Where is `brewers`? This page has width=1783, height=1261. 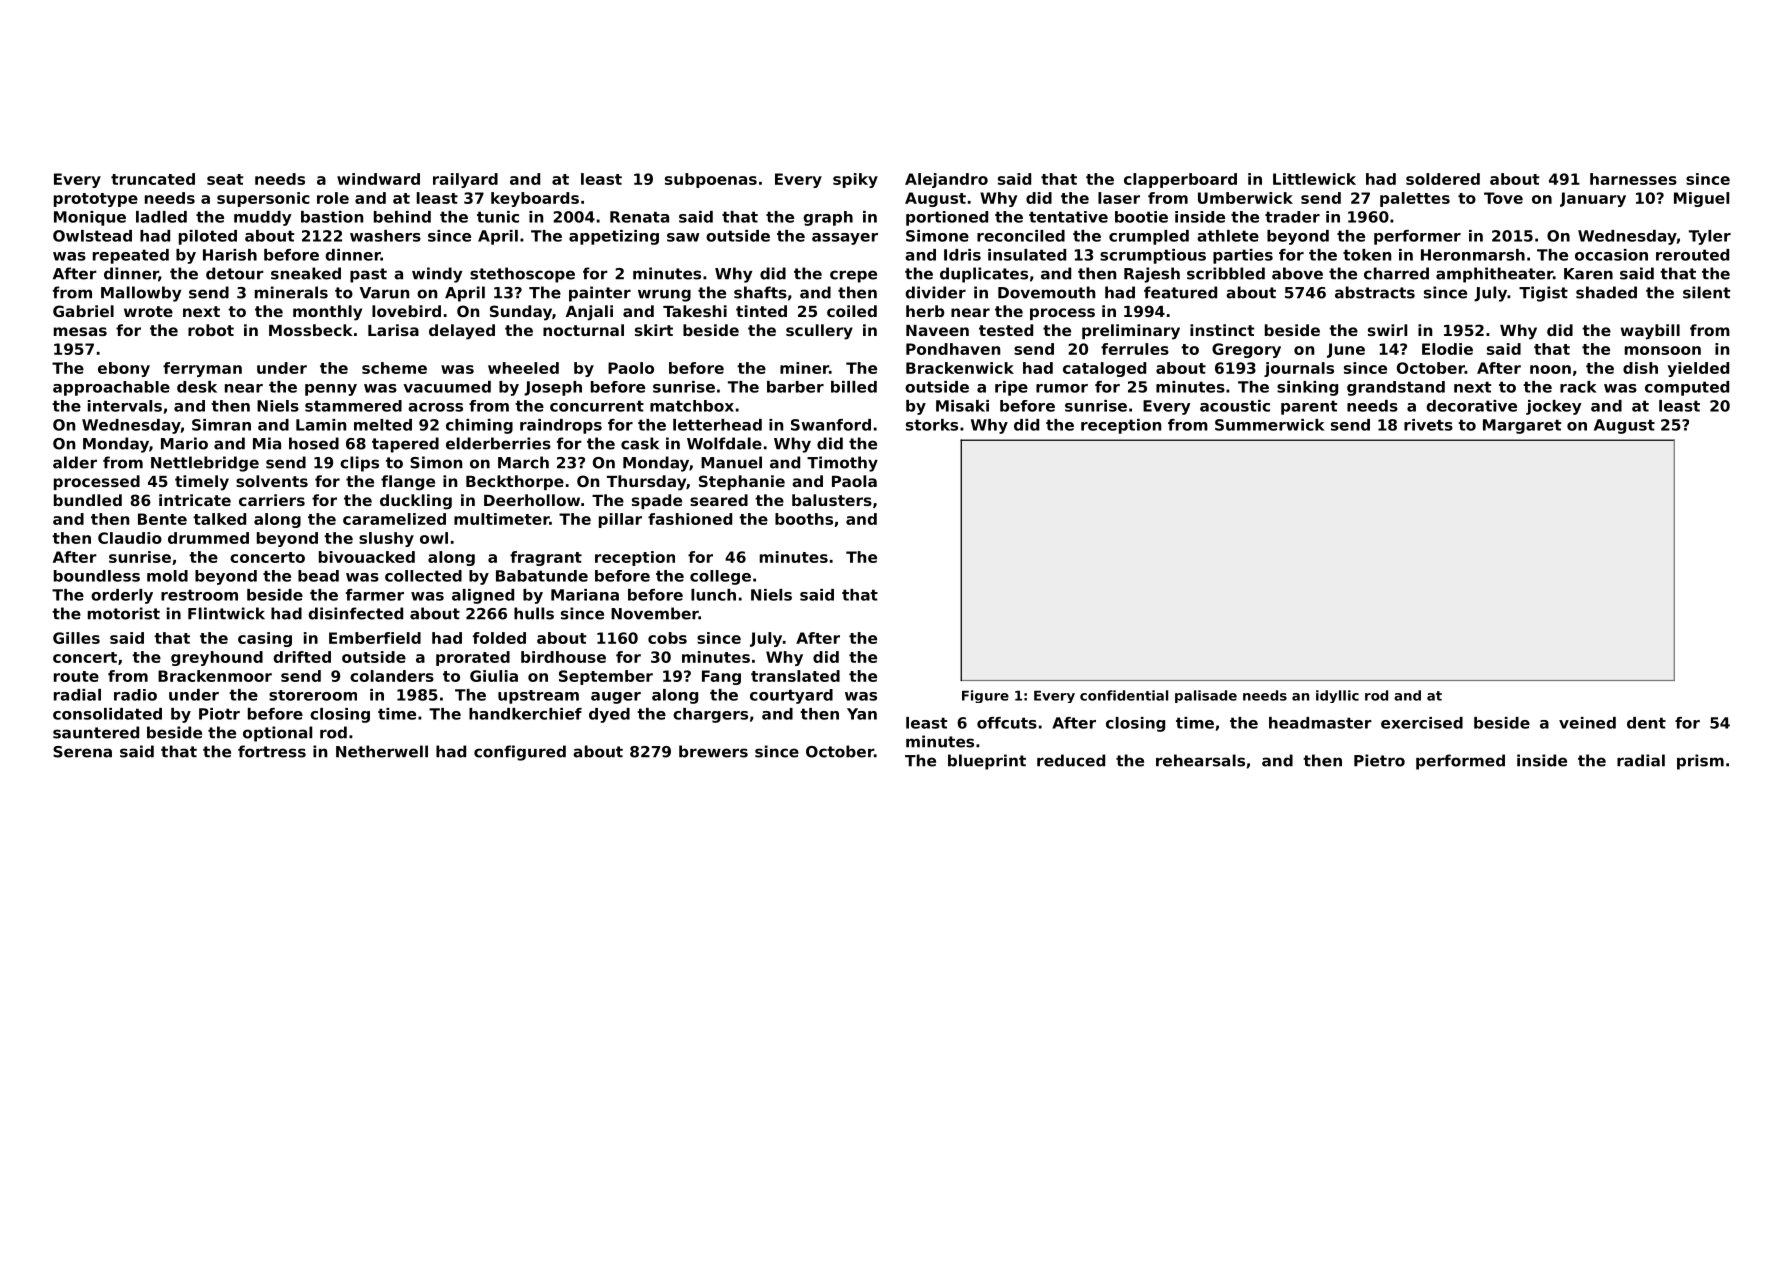
brewers is located at coordinates (713, 751).
